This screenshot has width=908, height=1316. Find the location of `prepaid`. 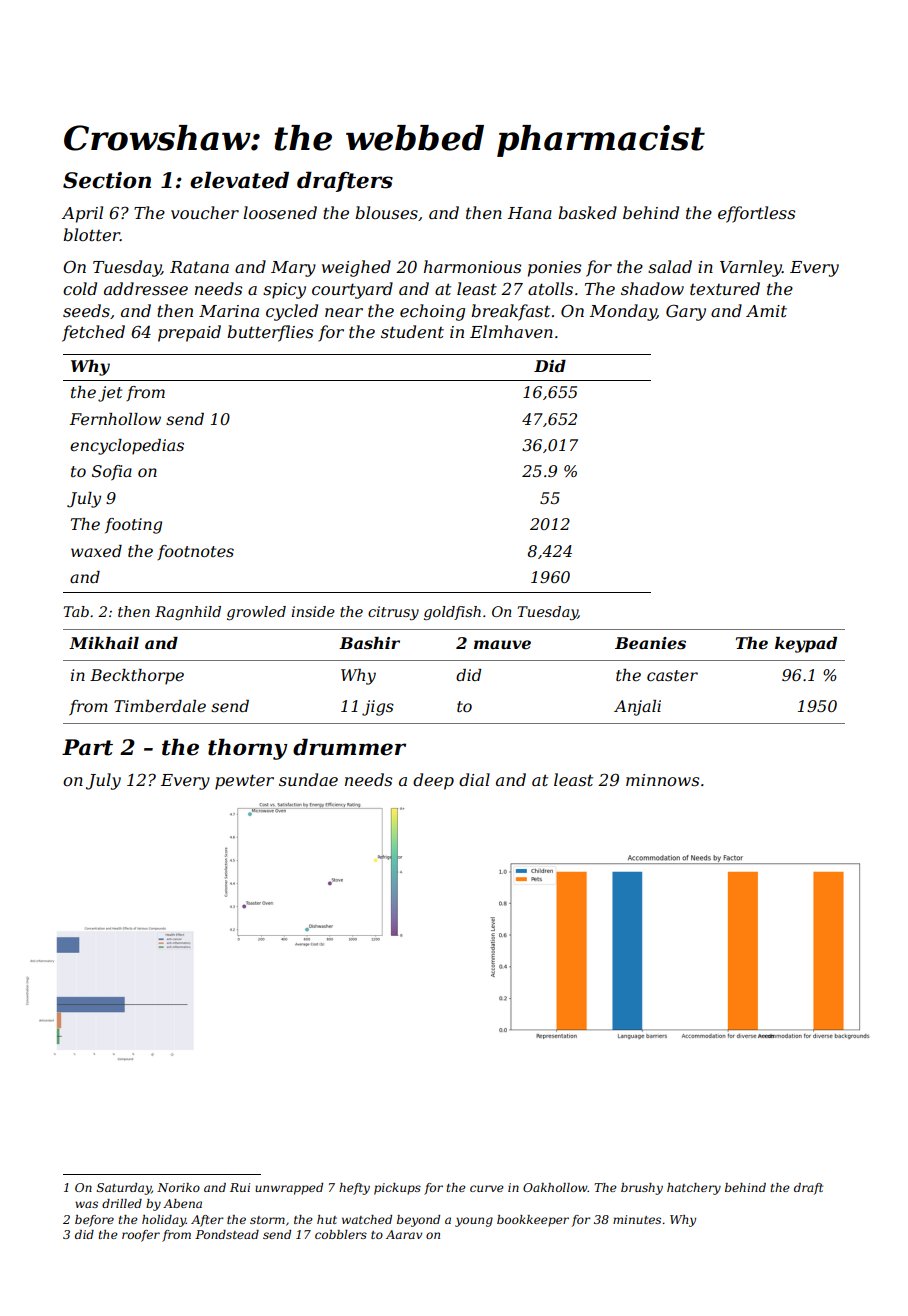

prepaid is located at coordinates (189, 333).
